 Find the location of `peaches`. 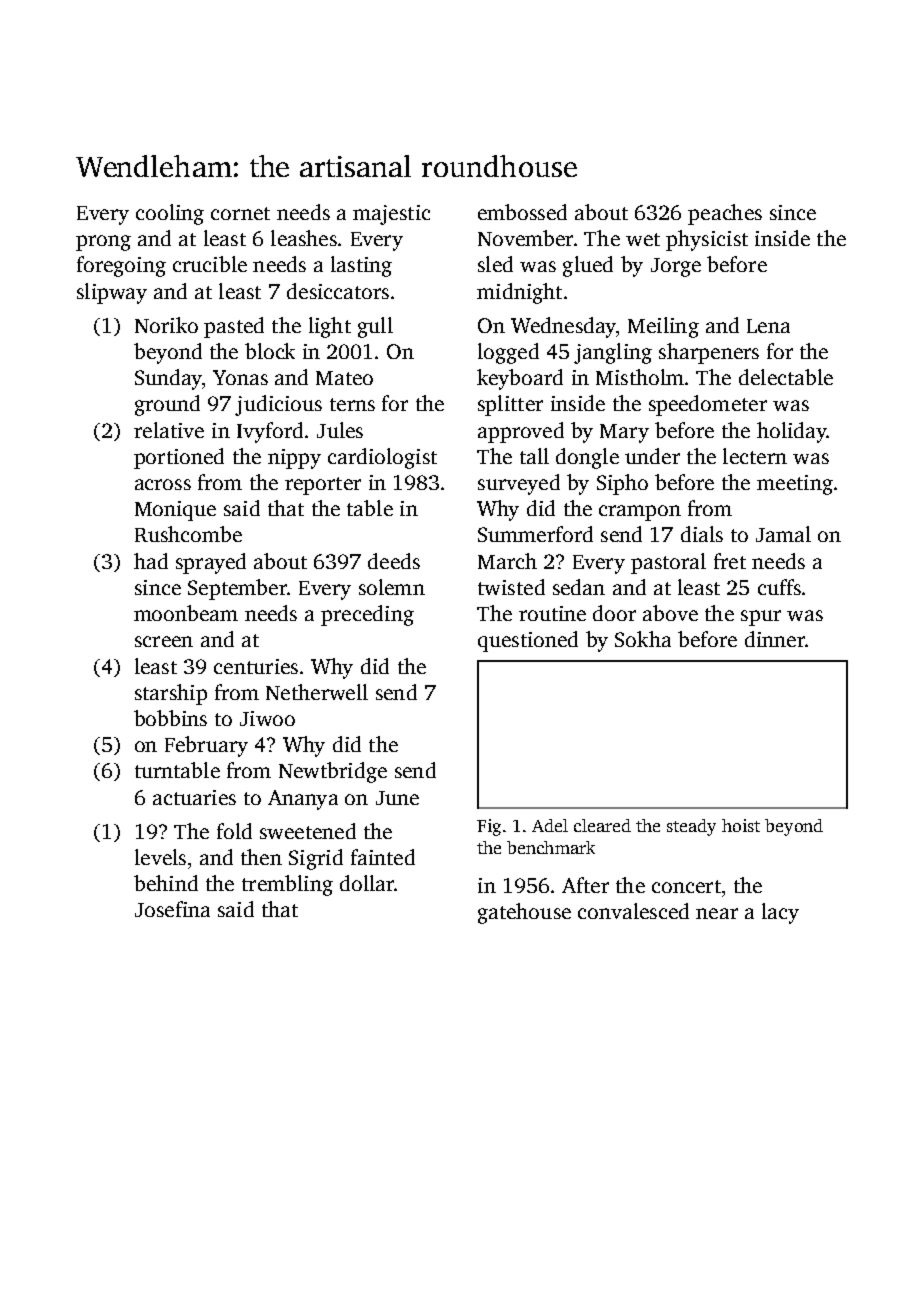

peaches is located at coordinates (725, 214).
